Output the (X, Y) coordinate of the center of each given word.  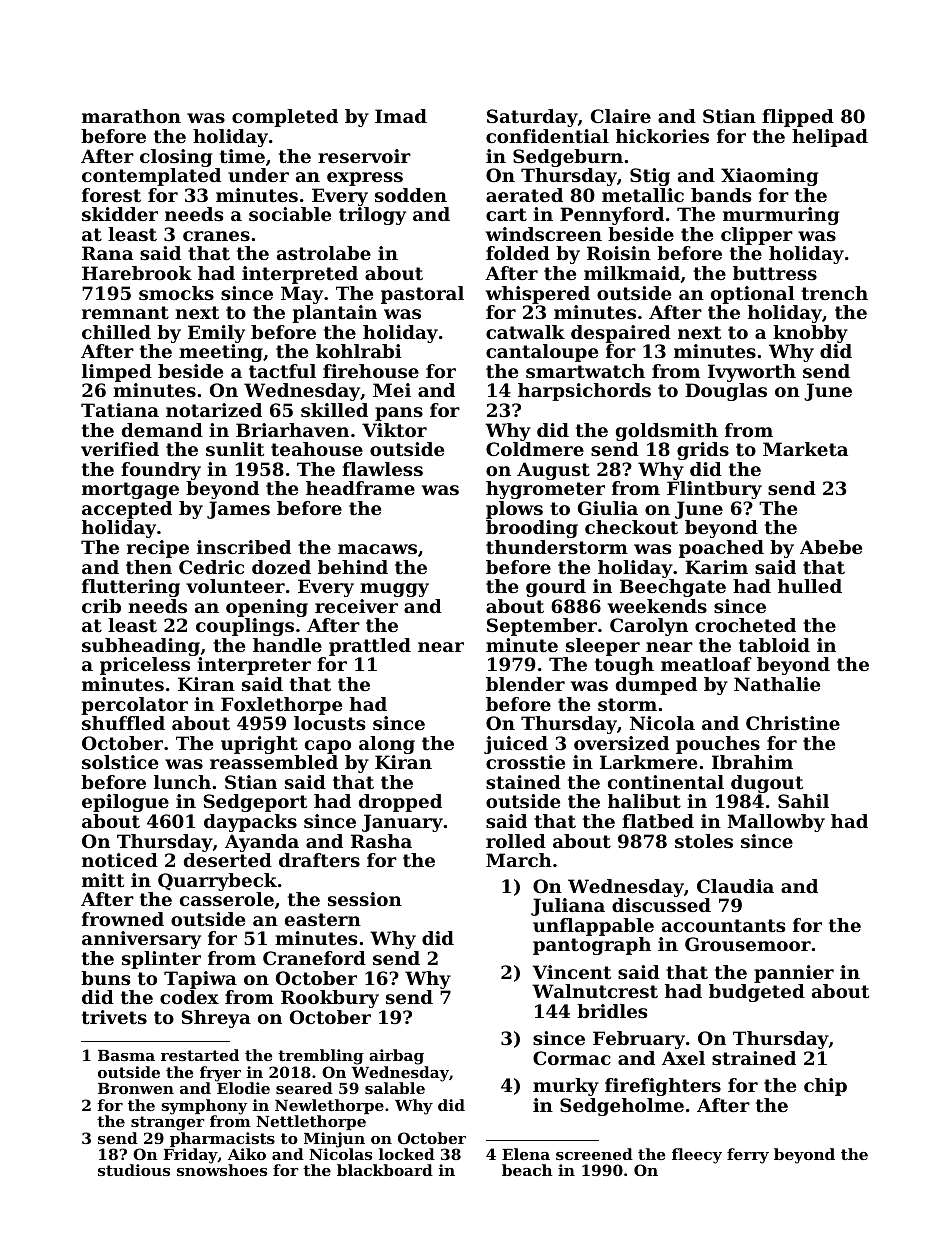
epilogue (125, 803)
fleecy (697, 1156)
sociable (290, 214)
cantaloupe (542, 353)
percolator (134, 706)
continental (666, 782)
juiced (516, 745)
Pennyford (612, 216)
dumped (656, 686)
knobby (810, 334)
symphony (204, 1107)
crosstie (525, 762)
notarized (214, 410)
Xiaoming (769, 177)
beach (527, 1170)
